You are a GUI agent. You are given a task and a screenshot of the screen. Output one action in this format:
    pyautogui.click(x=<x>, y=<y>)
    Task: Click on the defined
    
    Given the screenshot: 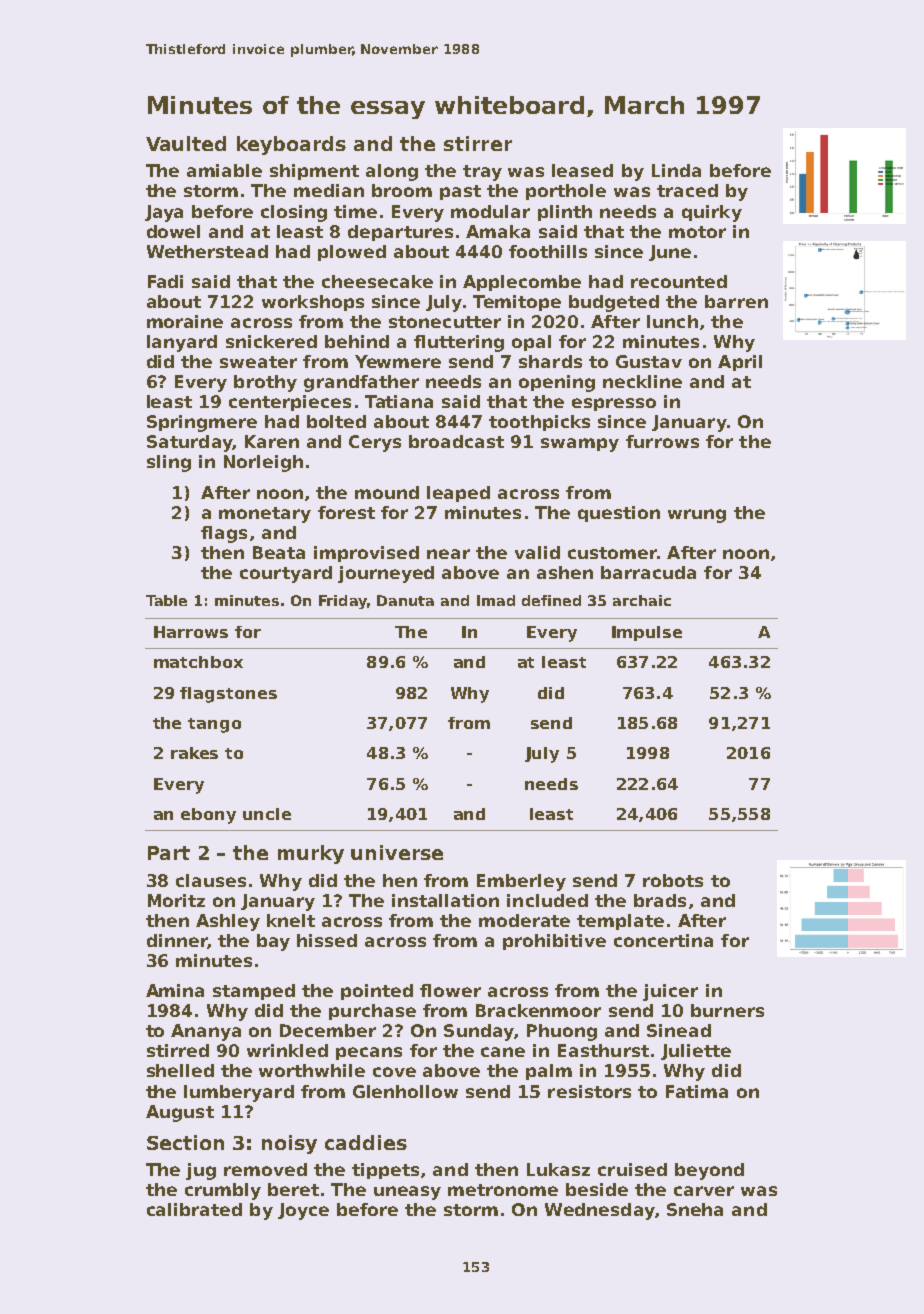 What is the action you would take?
    pyautogui.click(x=551, y=600)
